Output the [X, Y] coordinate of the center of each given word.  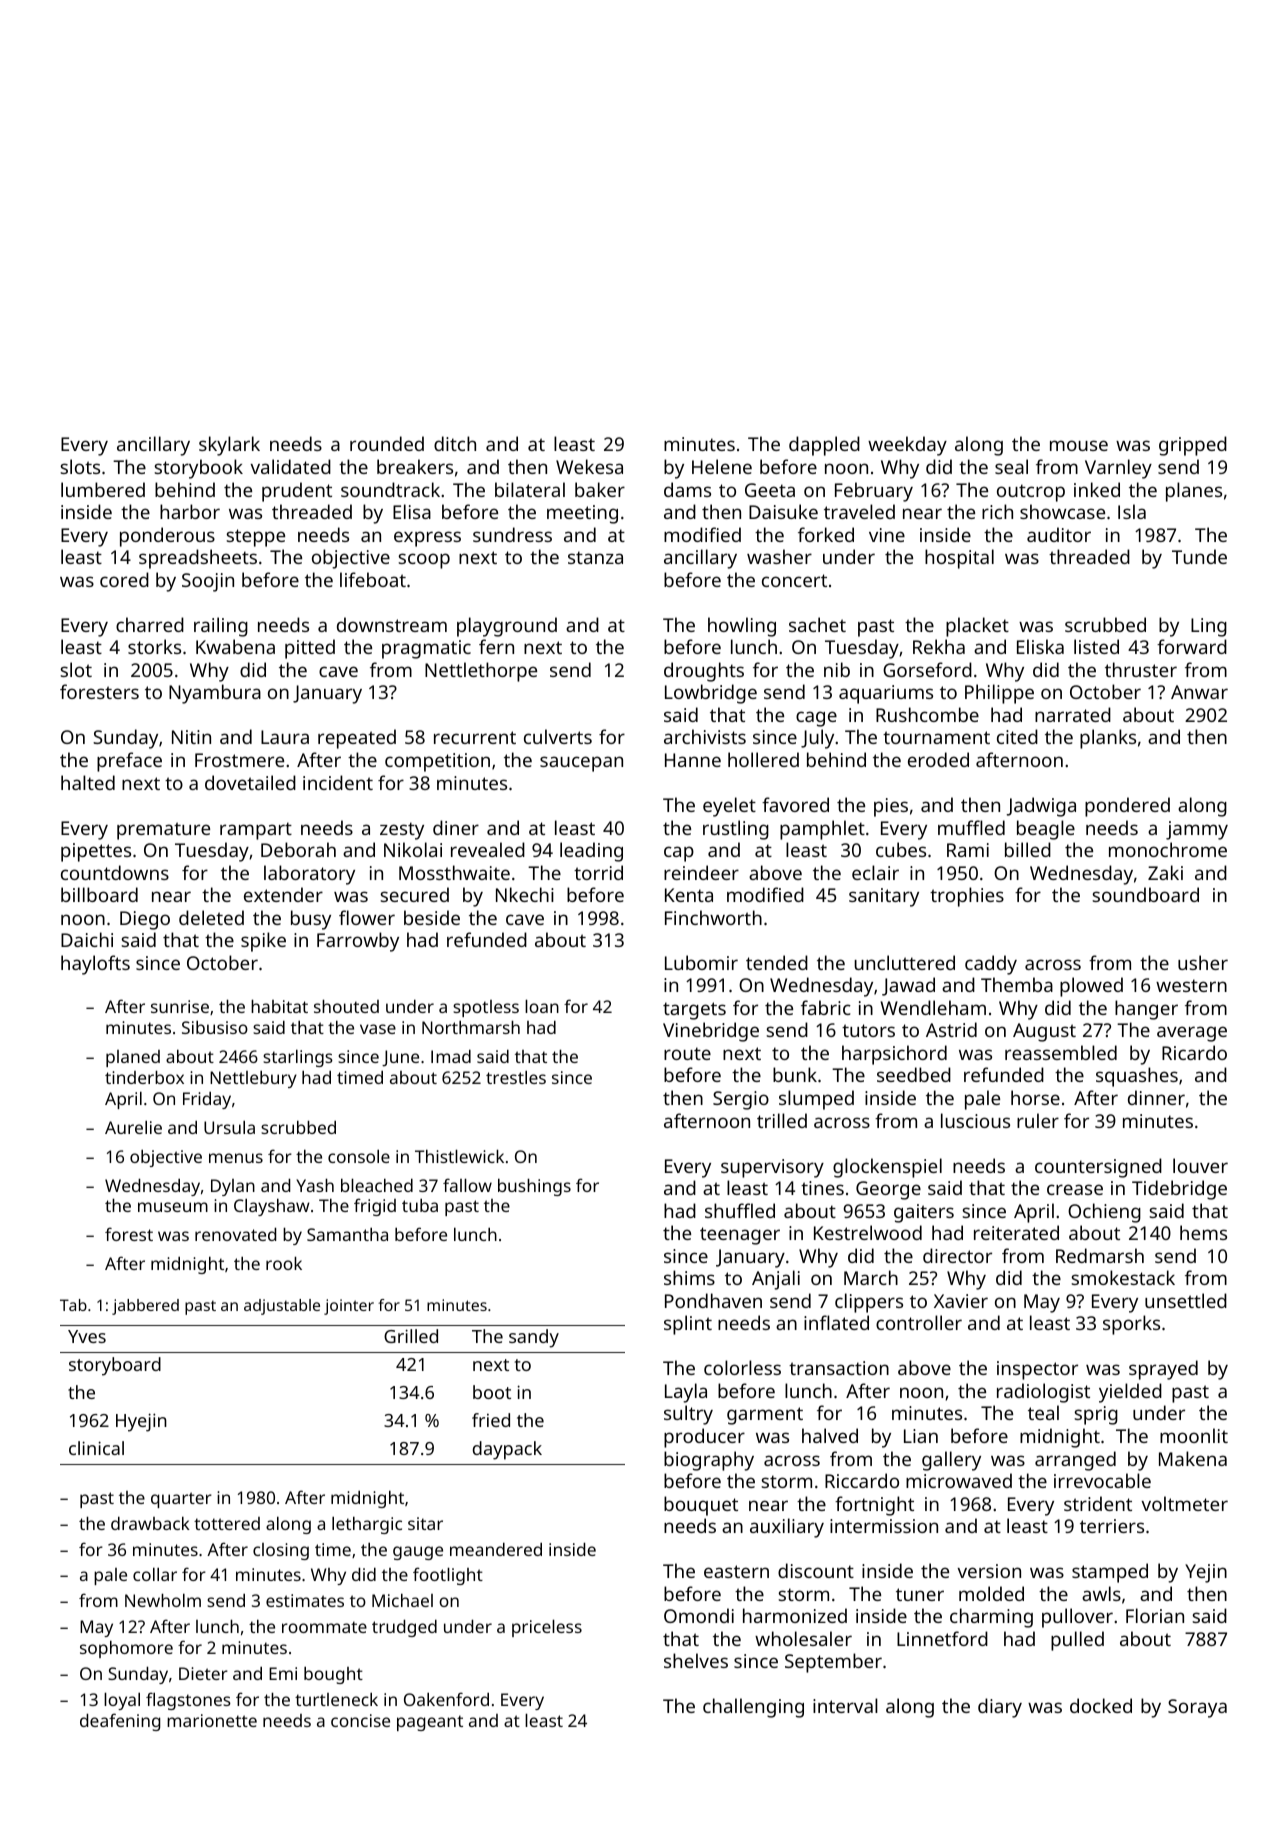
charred [150, 624]
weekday [907, 446]
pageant [430, 1723]
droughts [704, 672]
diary [1000, 1708]
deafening [120, 1722]
